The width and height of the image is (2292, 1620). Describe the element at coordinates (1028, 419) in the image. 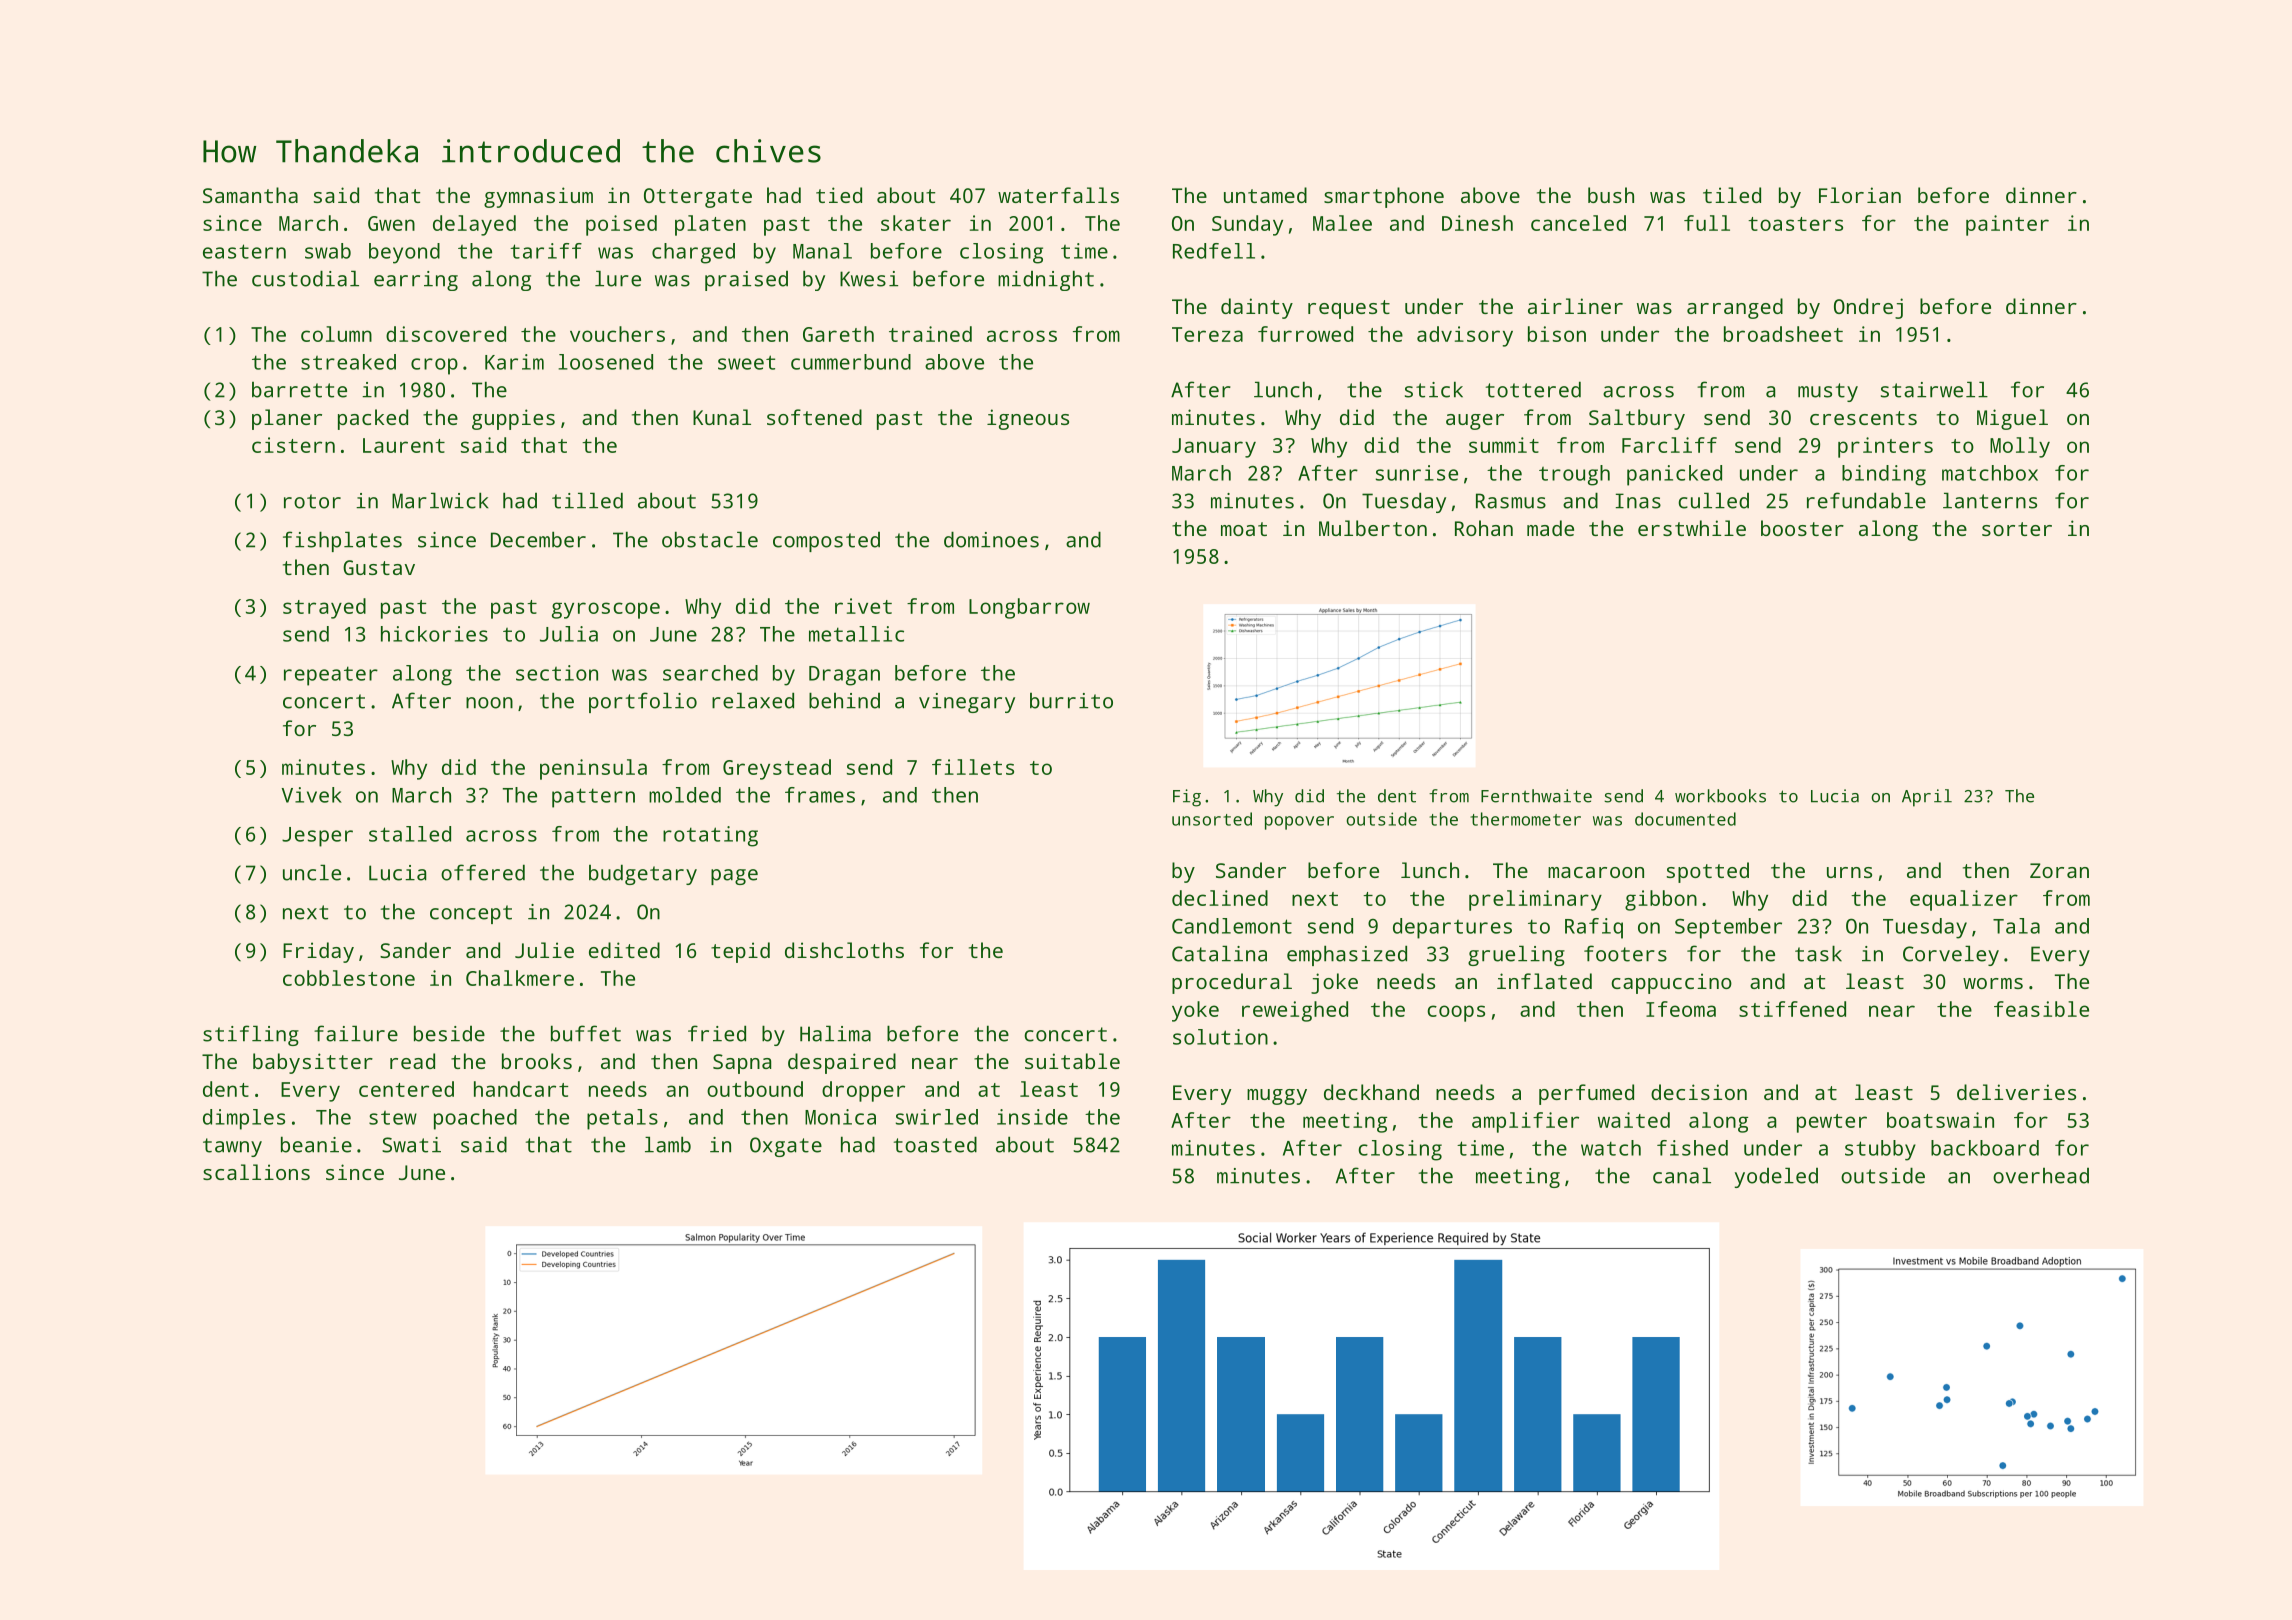

I see `igneous` at that location.
